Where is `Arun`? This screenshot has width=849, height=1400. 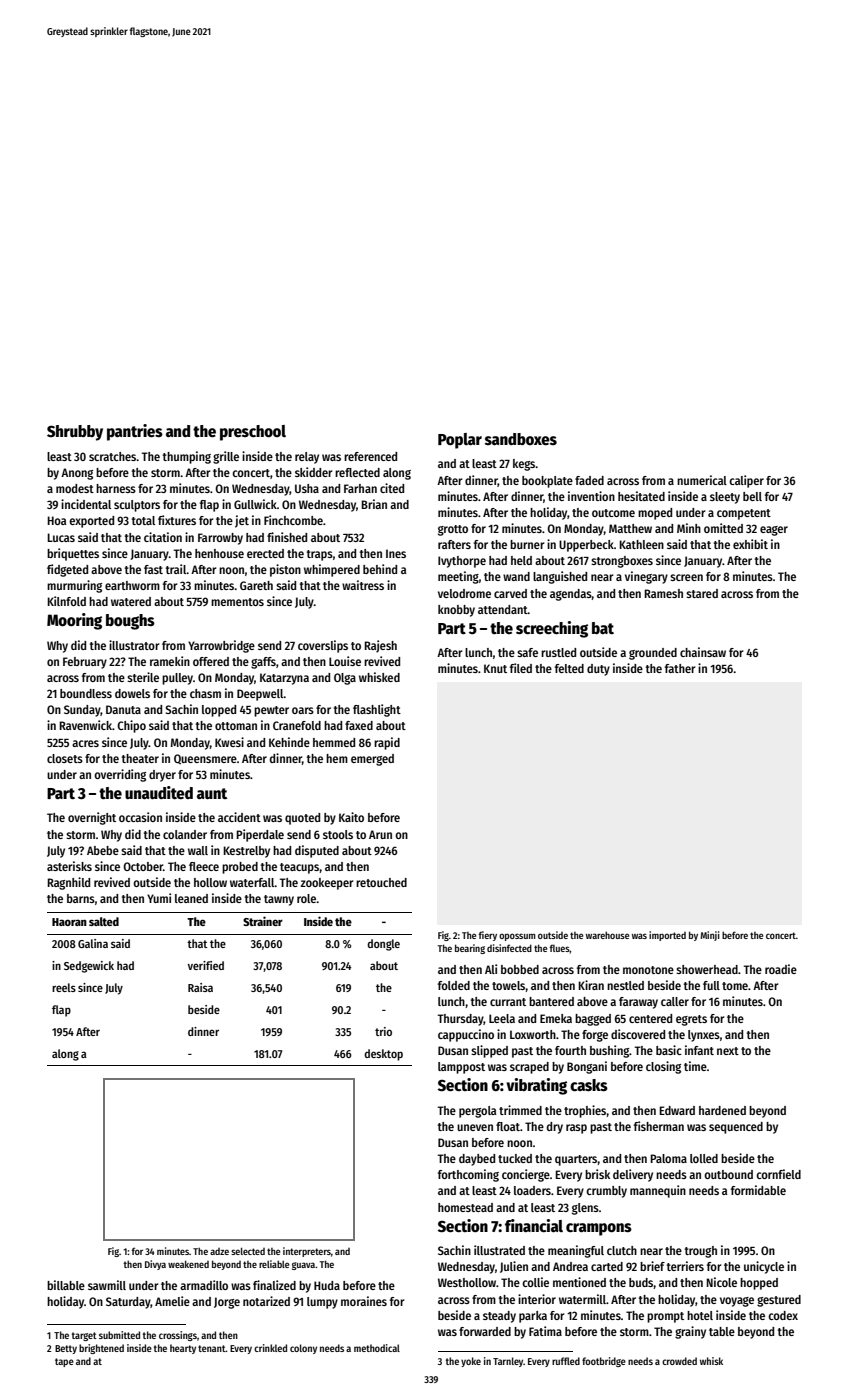
Arun is located at coordinates (380, 834).
